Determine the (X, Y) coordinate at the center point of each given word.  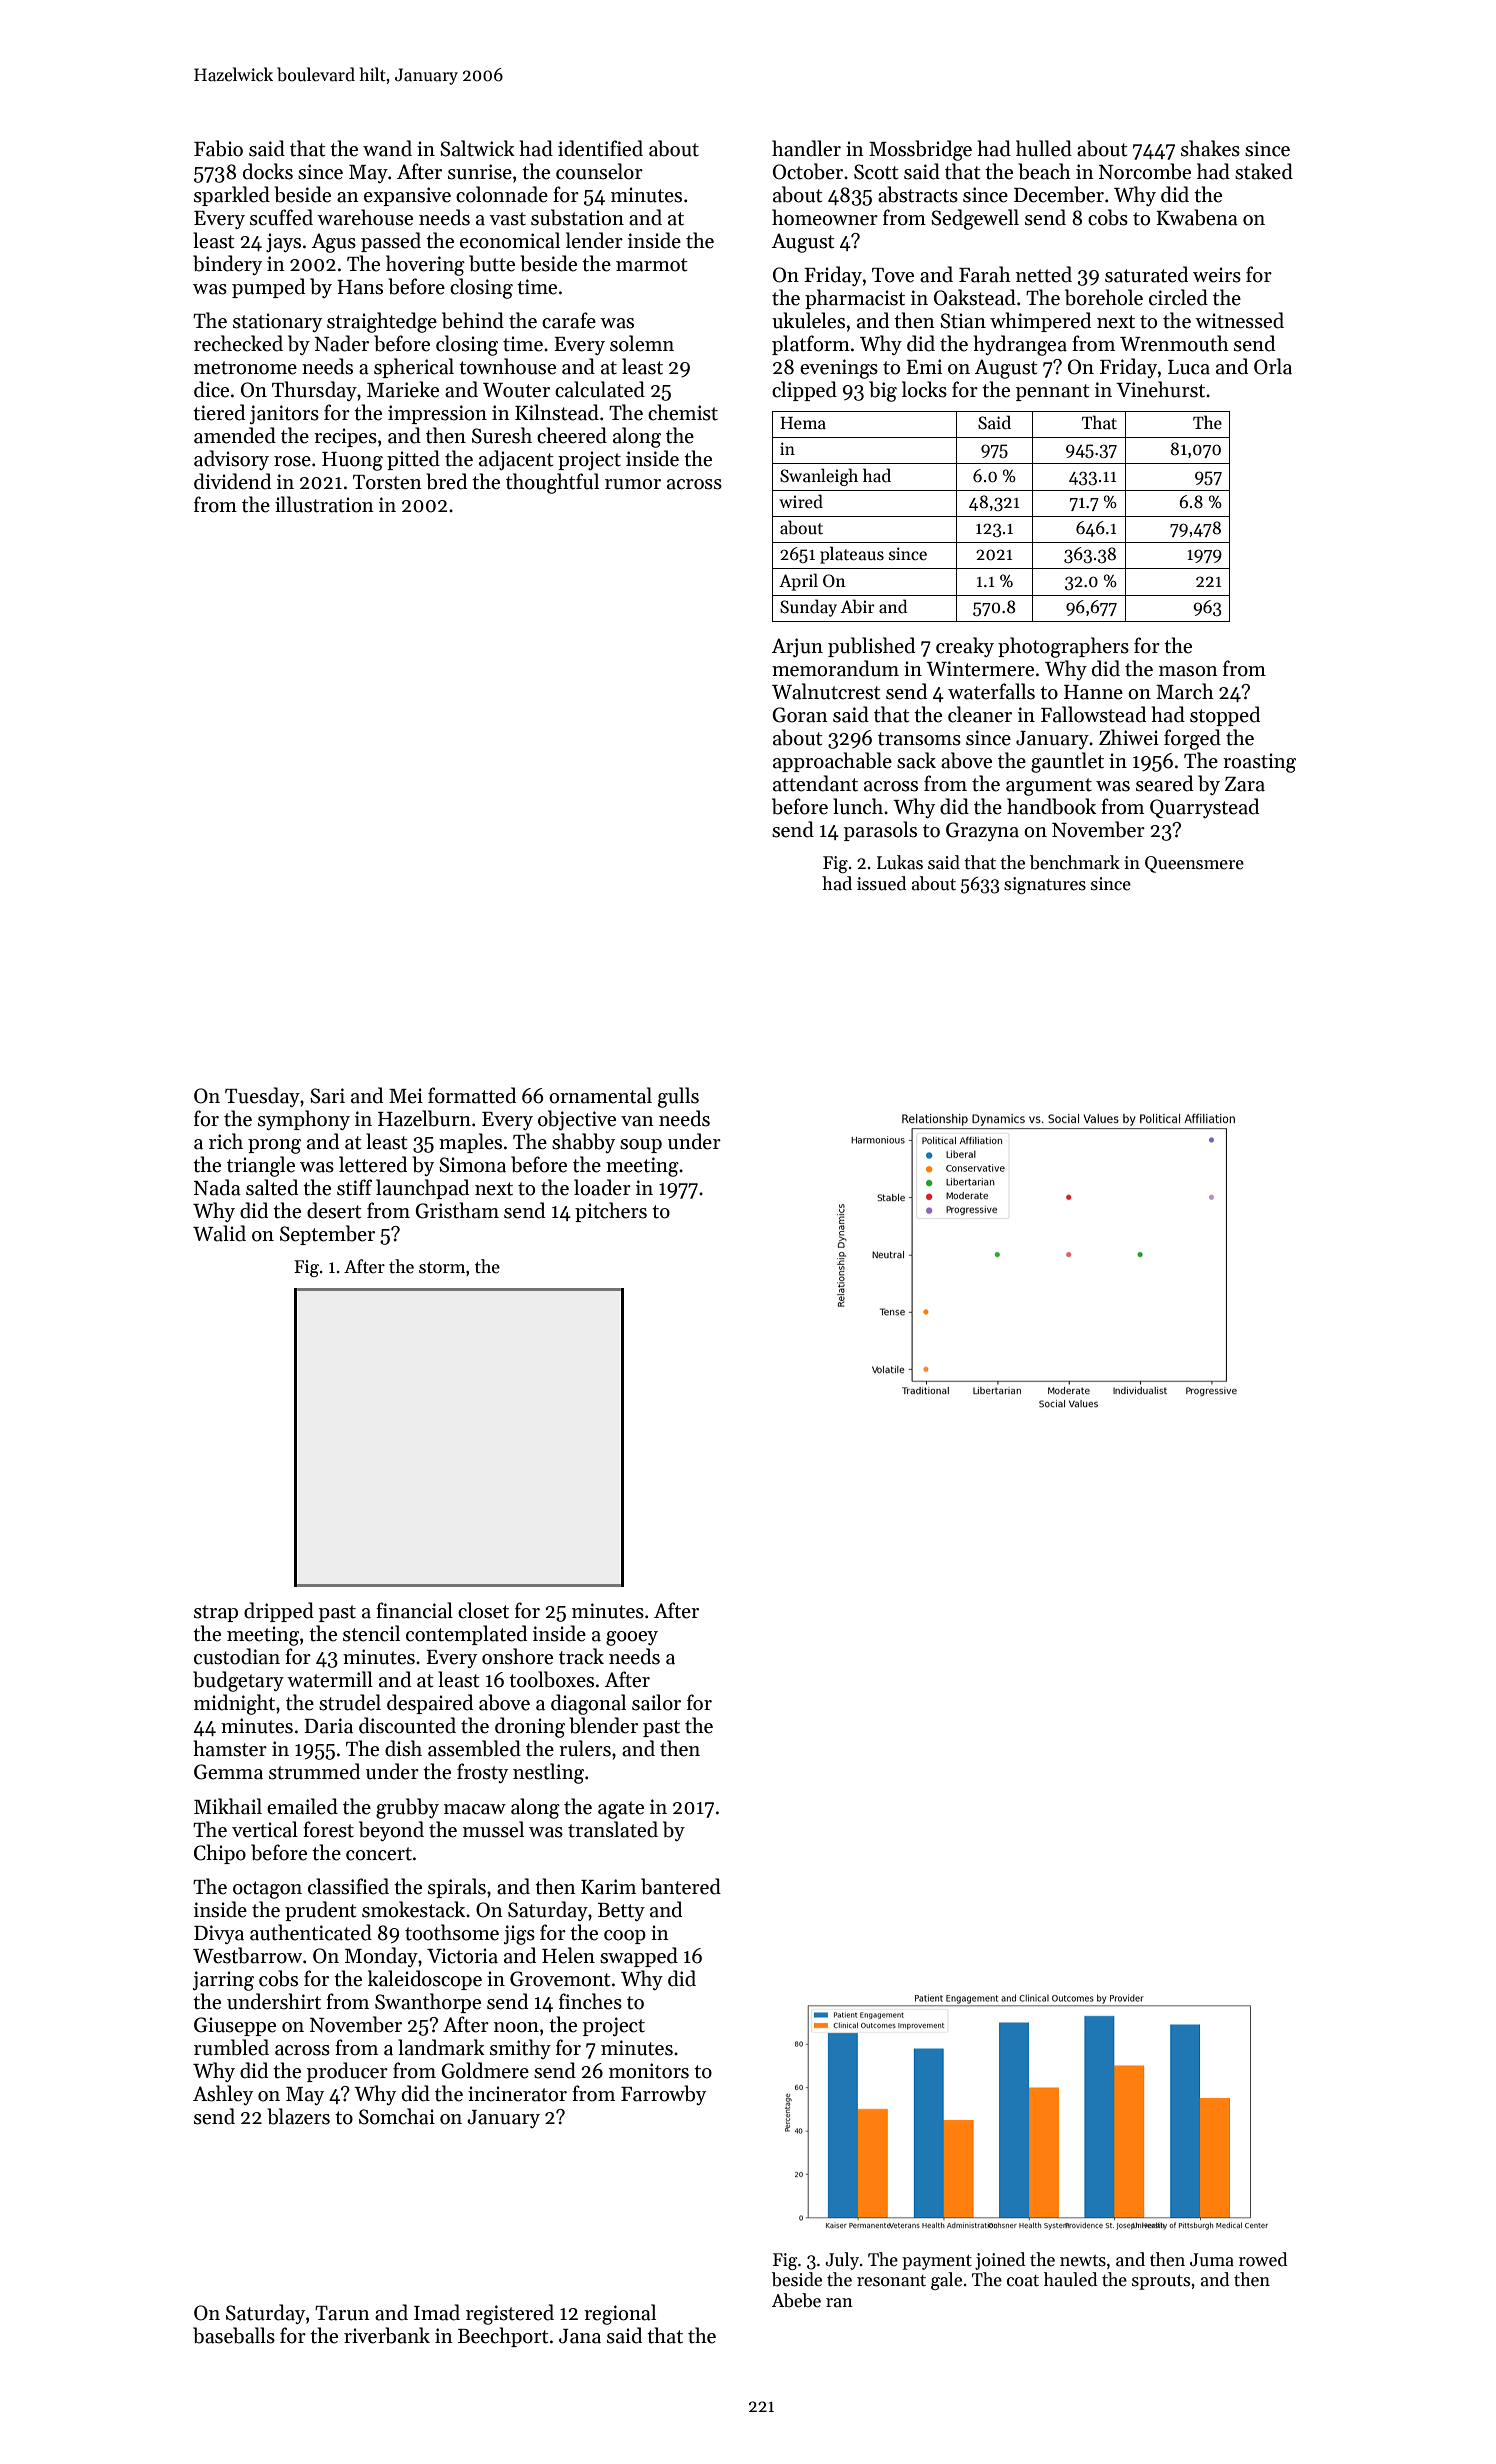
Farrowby (663, 2095)
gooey (632, 1638)
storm (442, 1268)
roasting (1259, 763)
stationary (277, 322)
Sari (327, 1096)
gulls (678, 1097)
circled (1178, 297)
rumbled (231, 2047)
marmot (652, 265)
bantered (681, 1886)
